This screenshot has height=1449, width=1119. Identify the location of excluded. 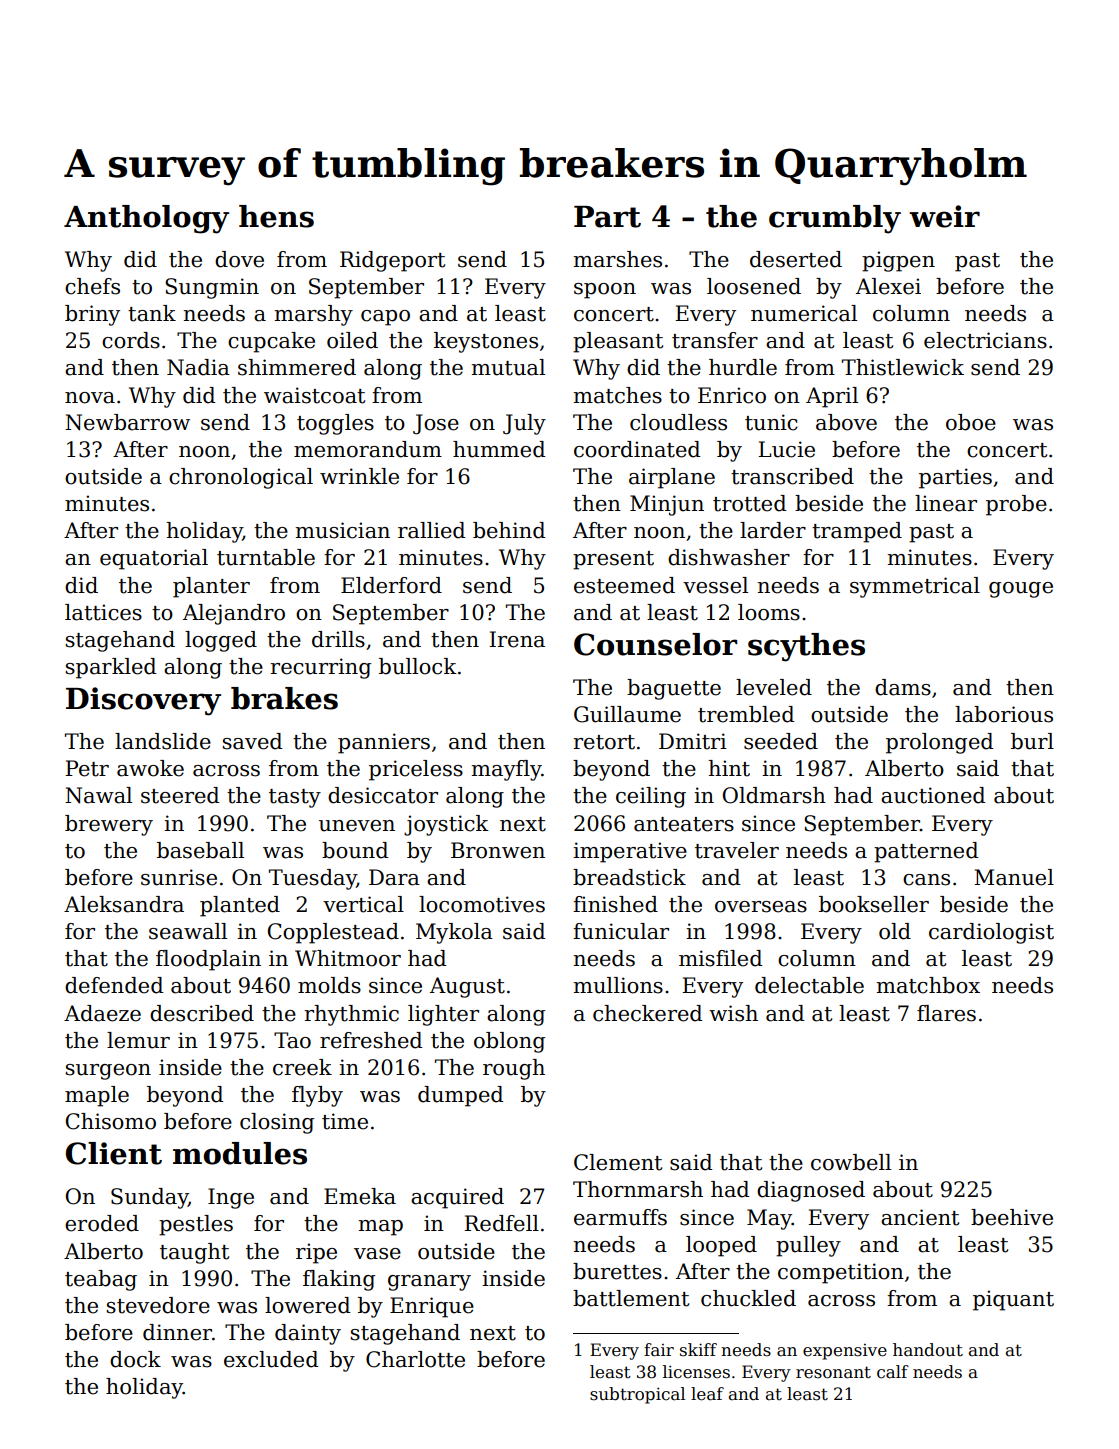
(271, 1359).
